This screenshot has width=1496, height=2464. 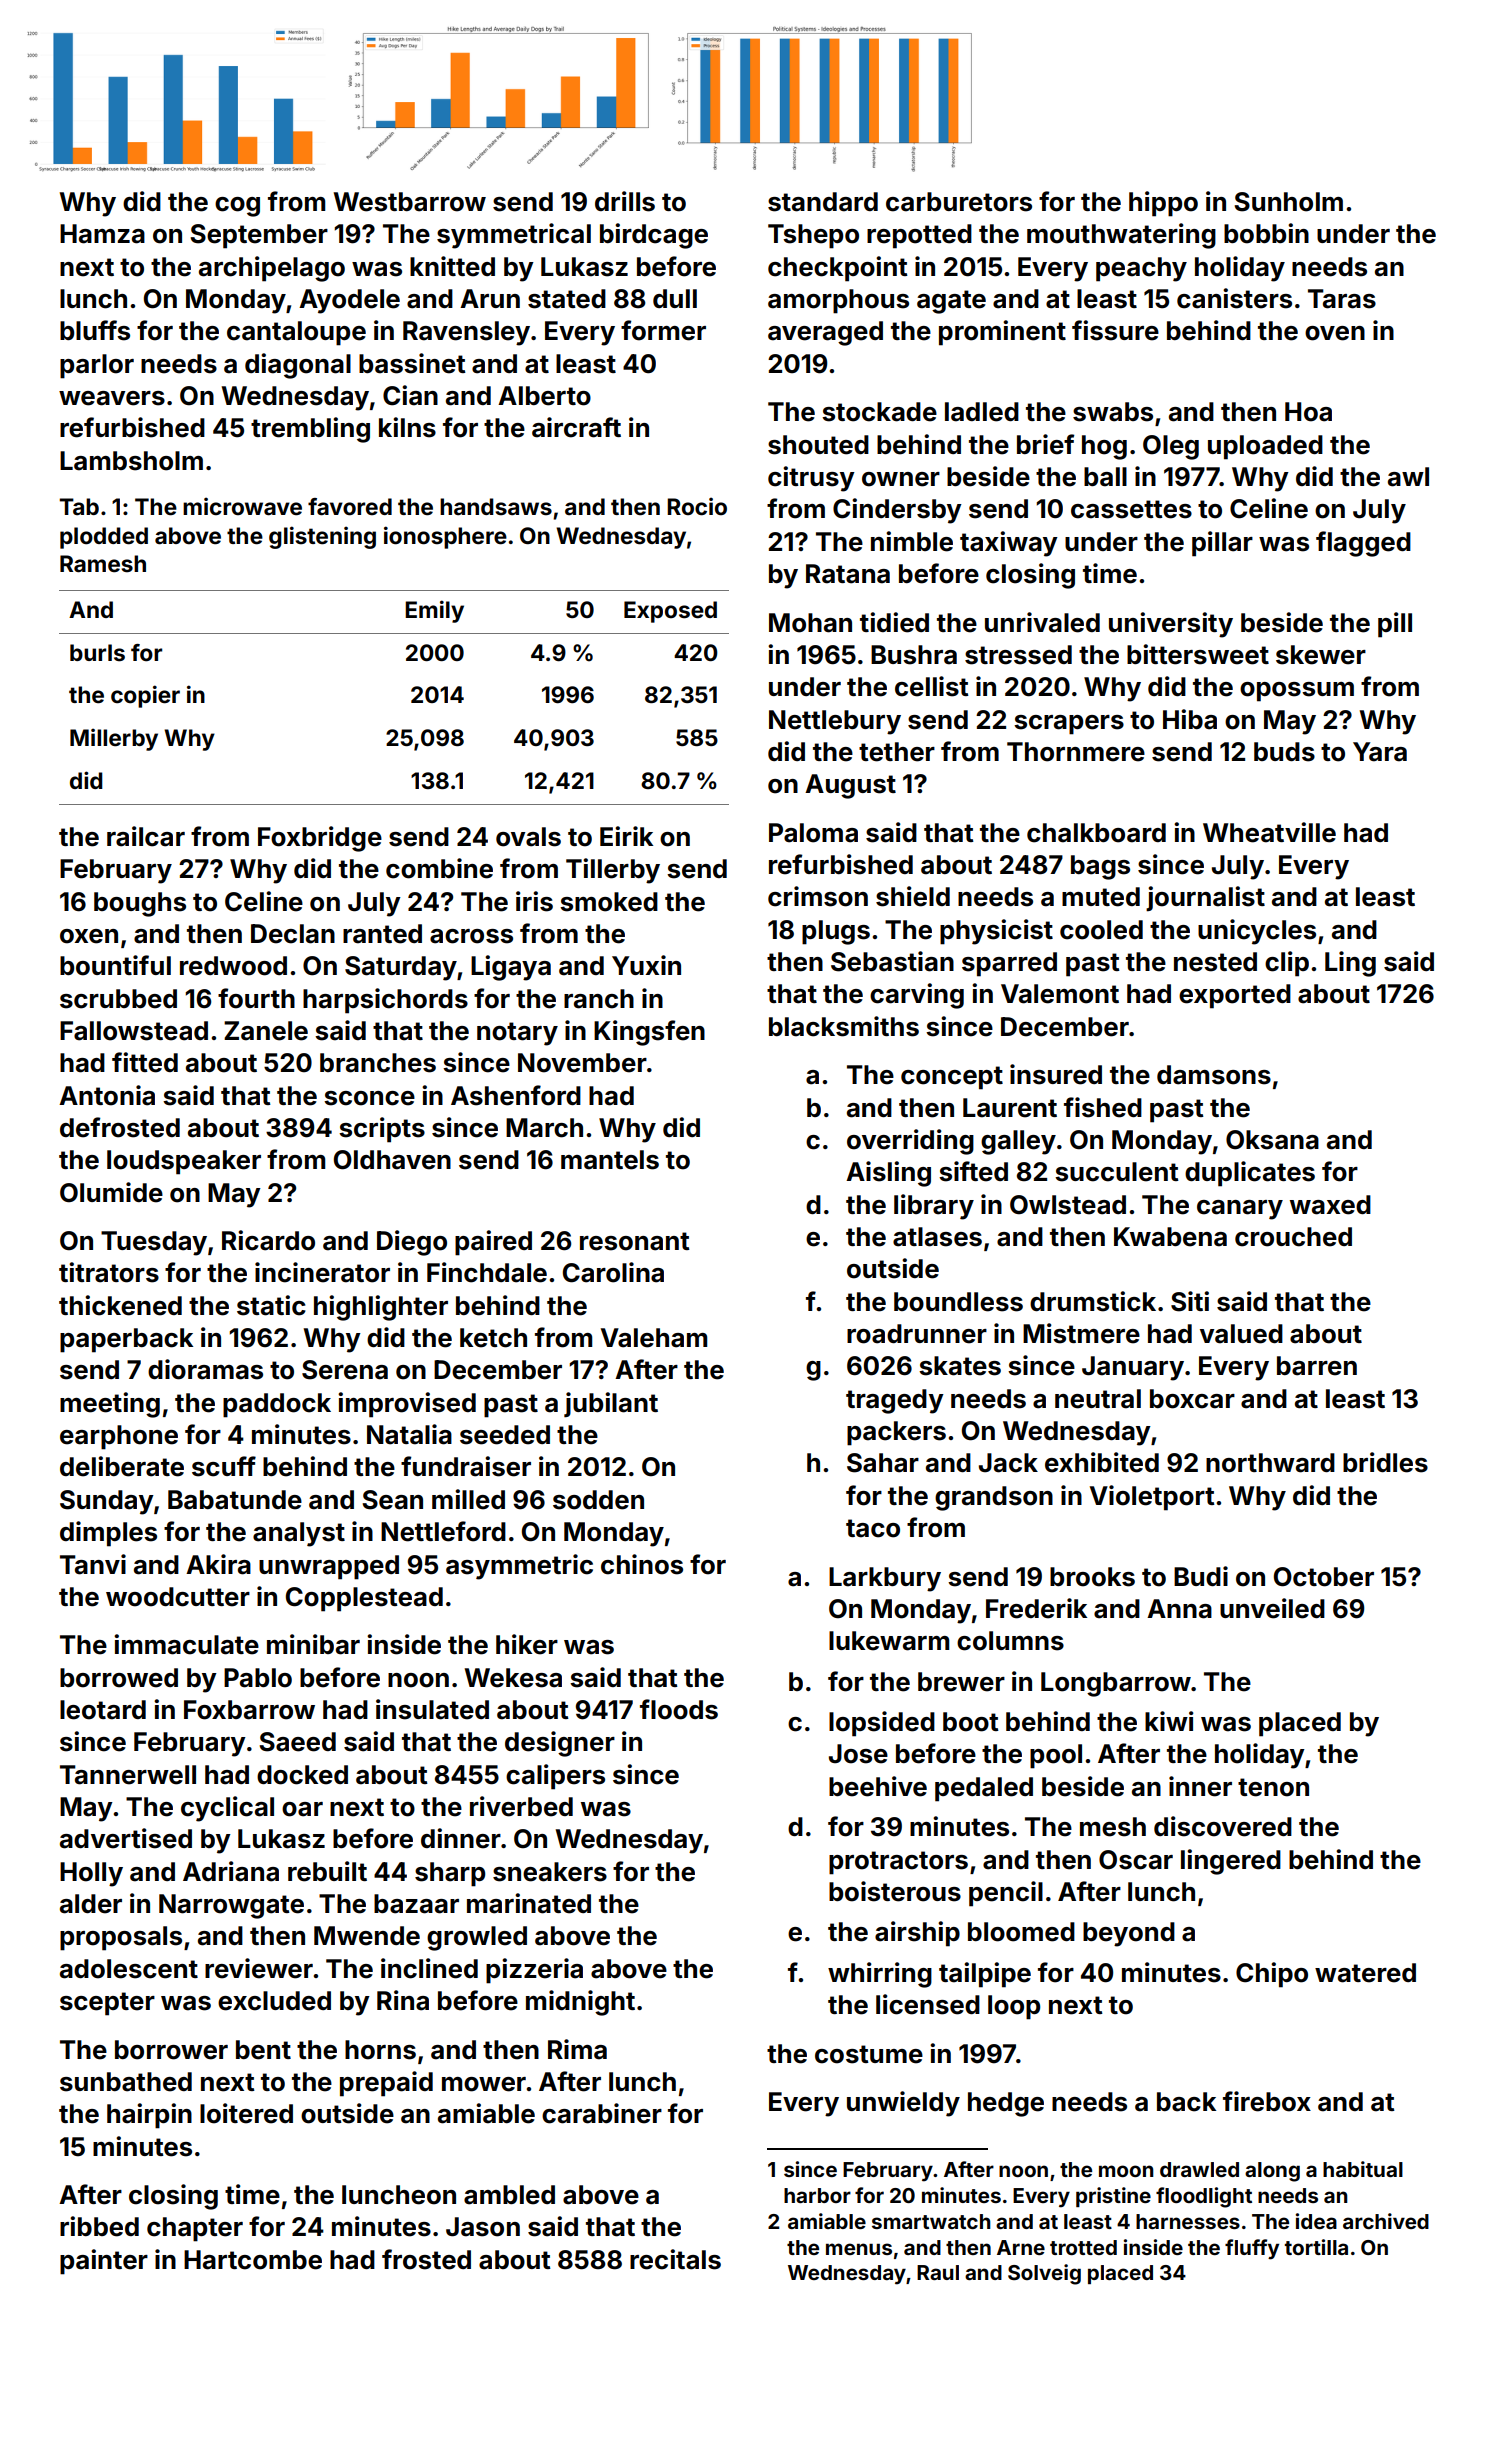 What do you see at coordinates (410, 202) in the screenshot?
I see `Westbarrow` at bounding box center [410, 202].
